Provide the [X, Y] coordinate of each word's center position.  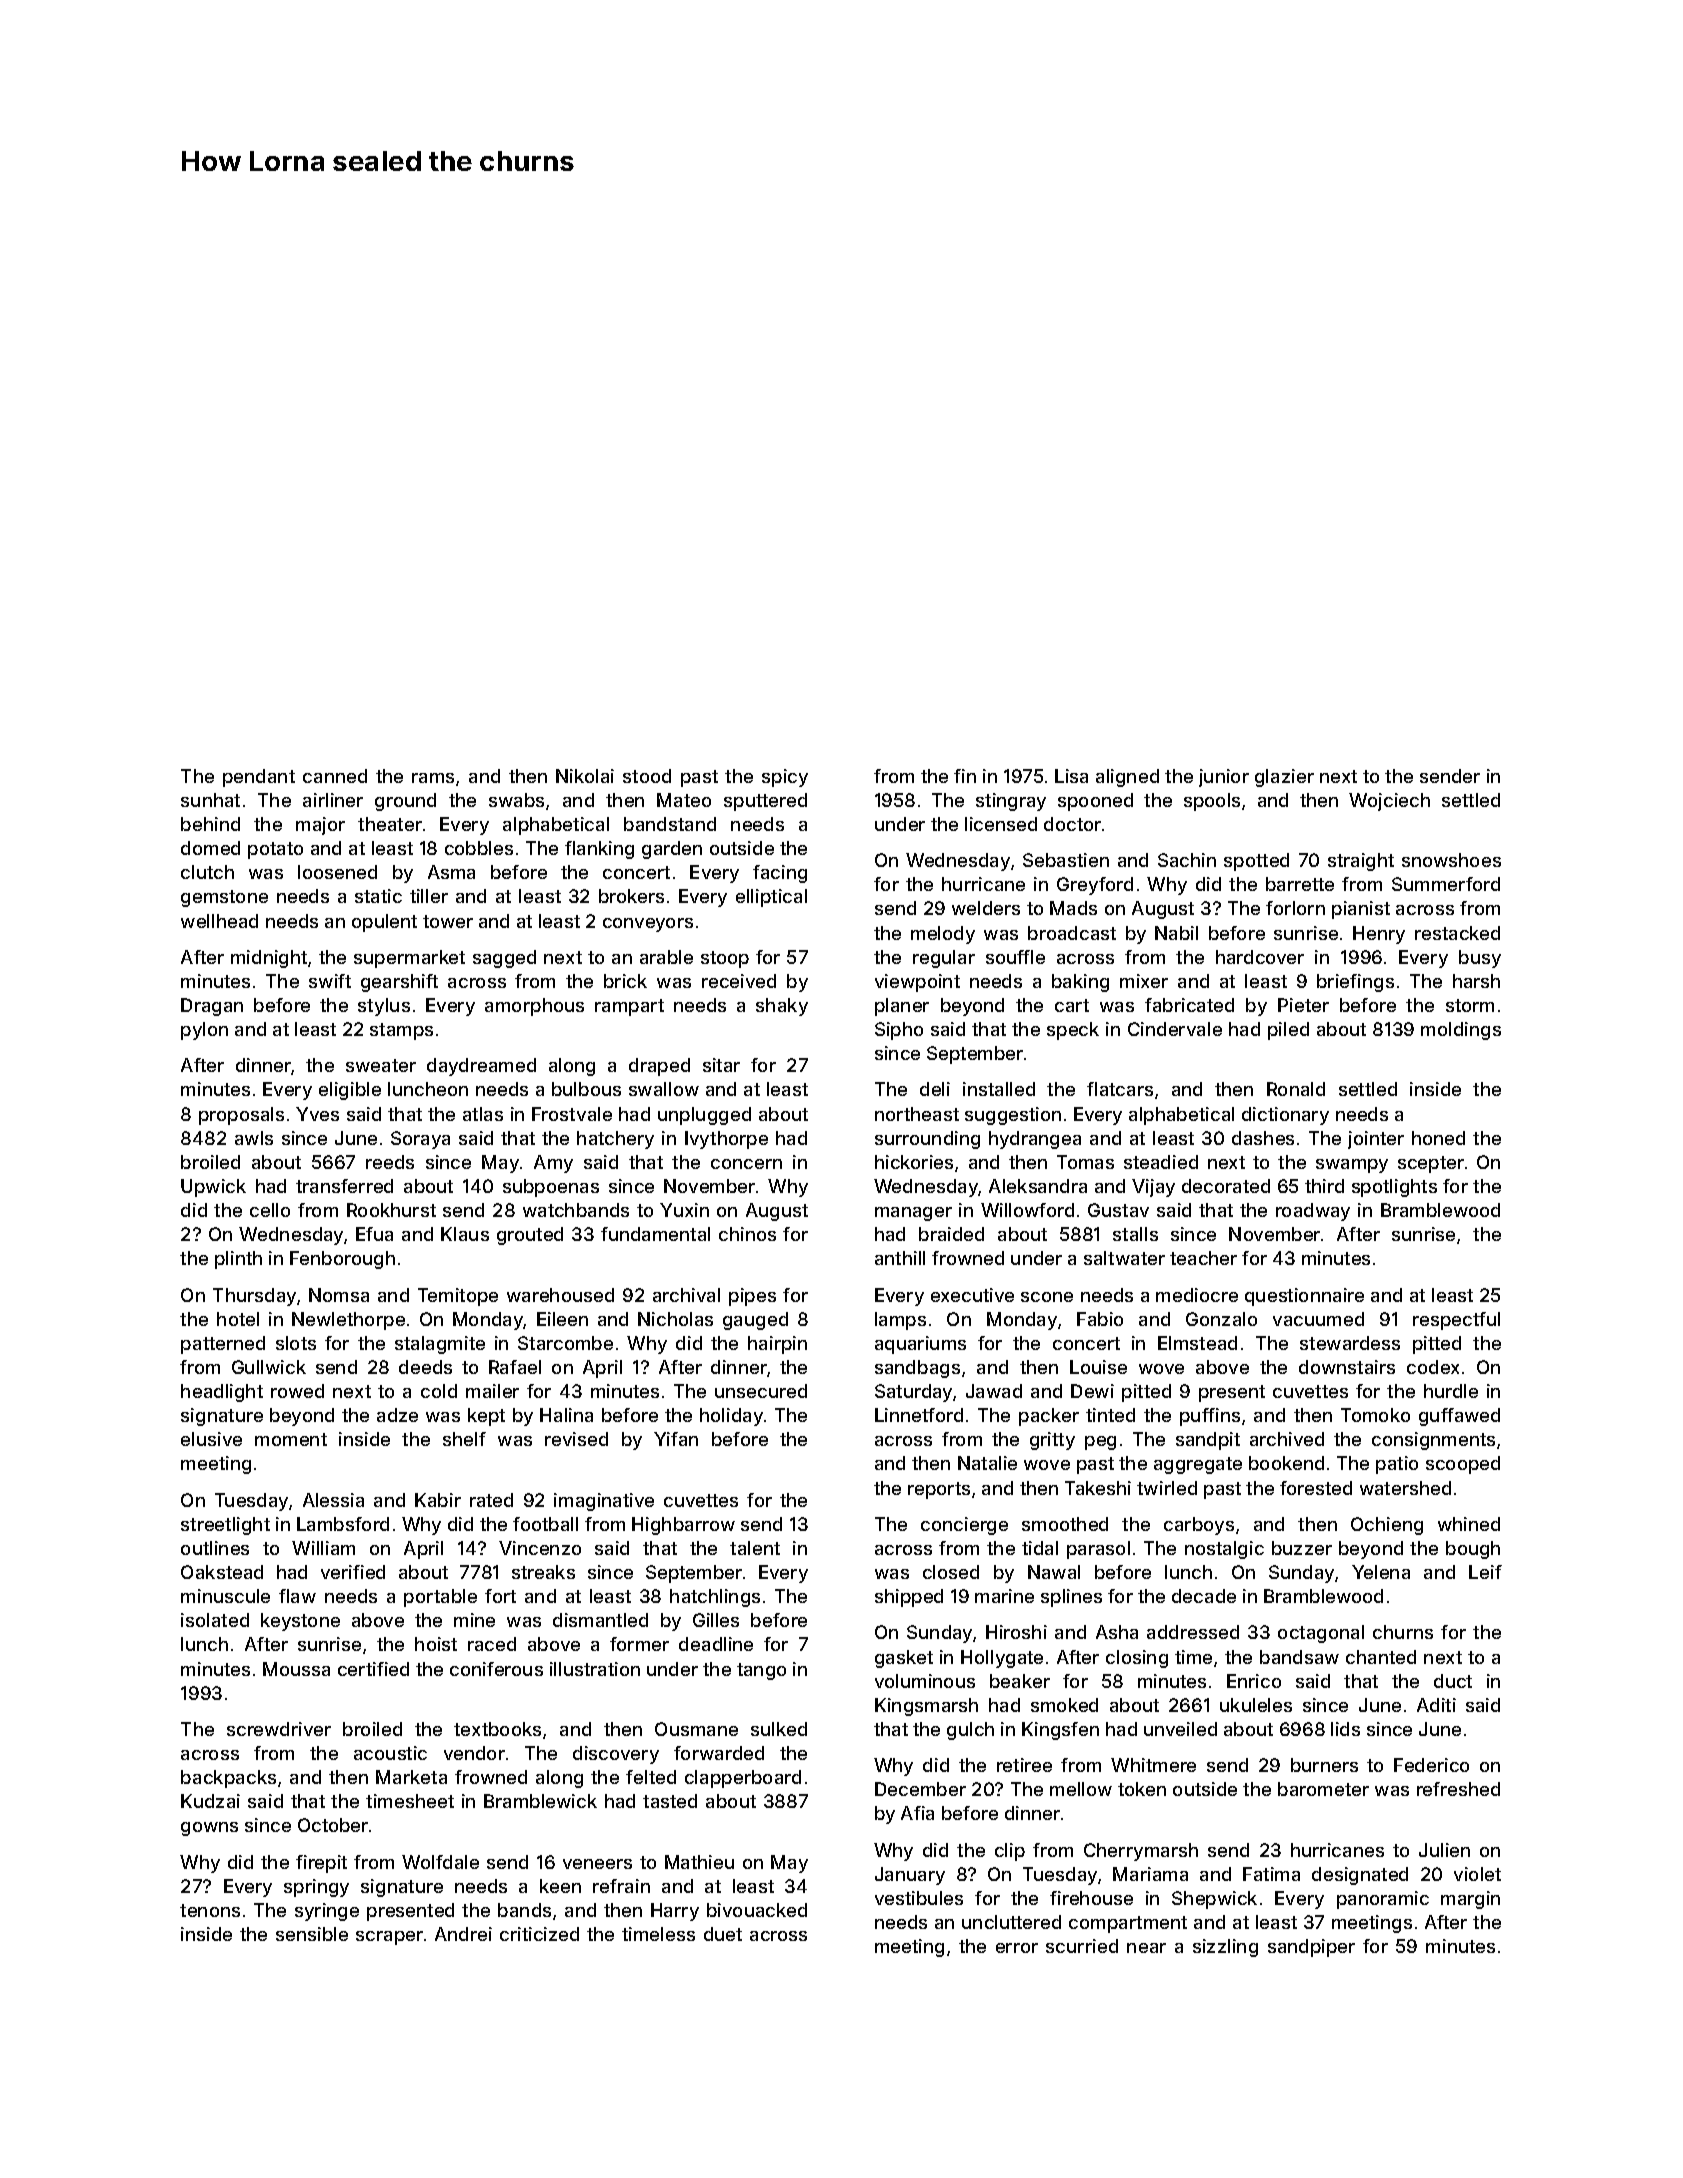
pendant [259, 778]
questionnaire [1304, 1297]
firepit [321, 1864]
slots [296, 1343]
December [920, 1789]
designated [1360, 1876]
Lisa [1071, 776]
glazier [1284, 778]
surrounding [927, 1140]
